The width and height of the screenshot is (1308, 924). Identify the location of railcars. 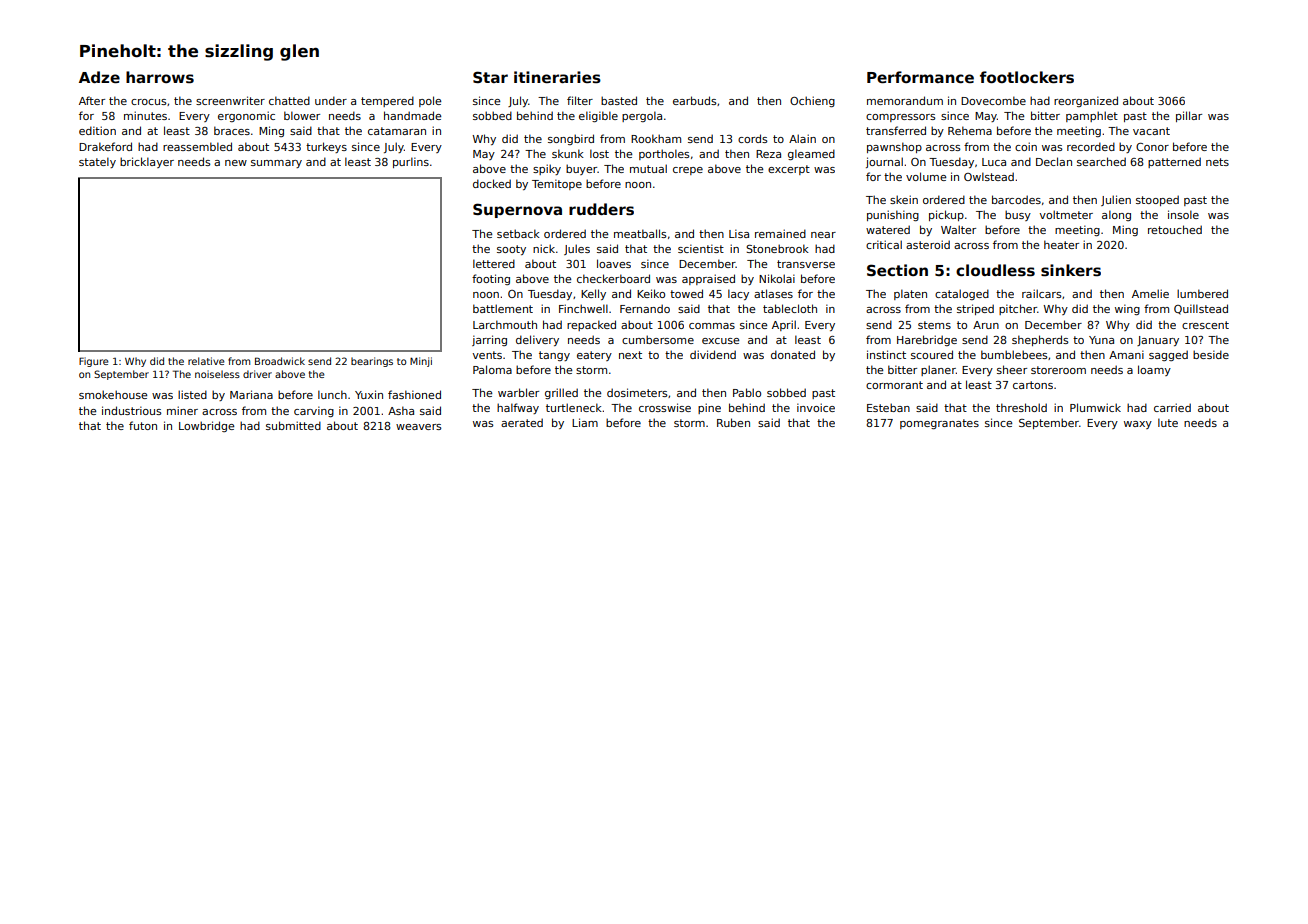
(1041, 293).
